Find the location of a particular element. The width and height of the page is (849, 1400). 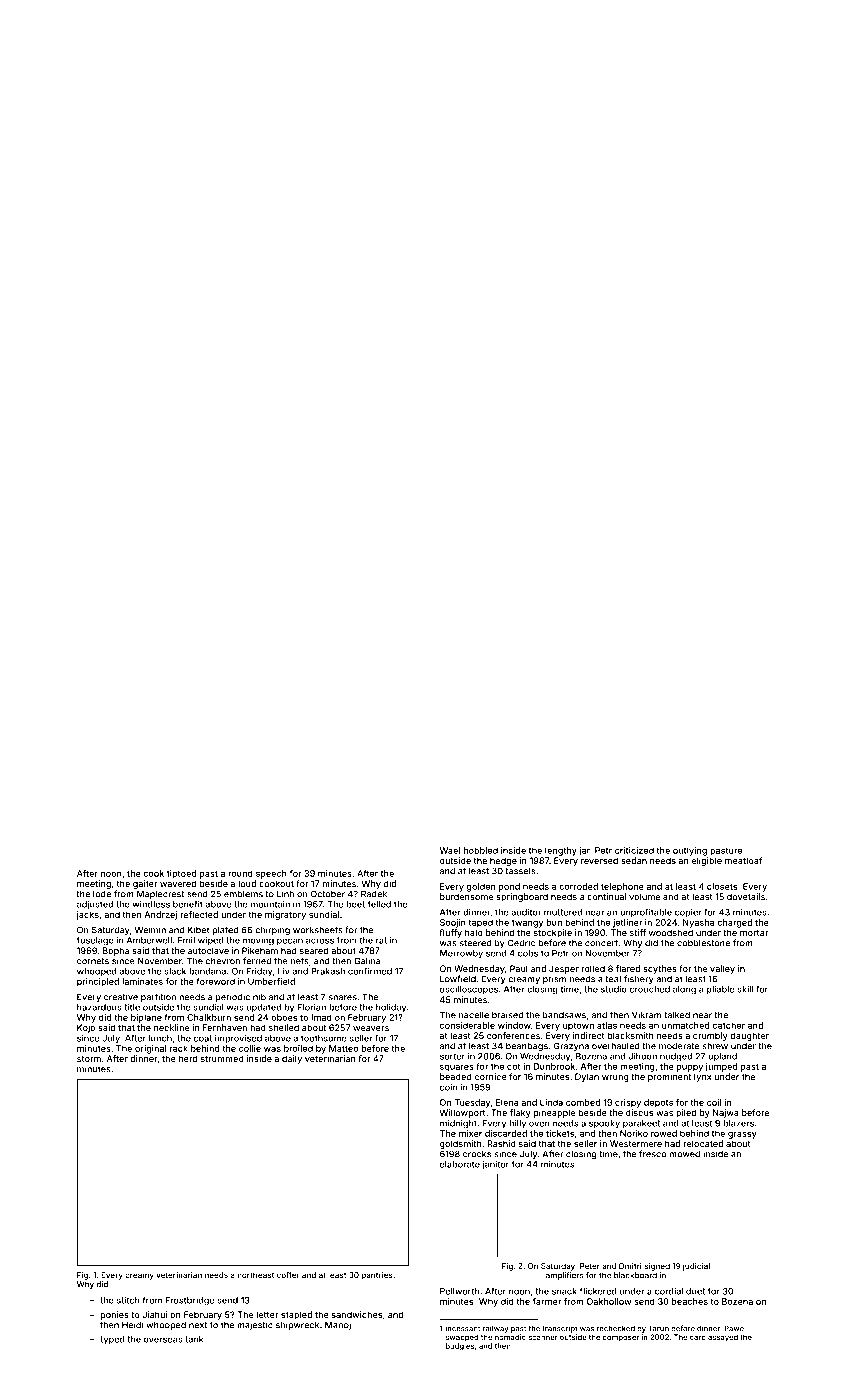

budgies is located at coordinates (460, 1347).
